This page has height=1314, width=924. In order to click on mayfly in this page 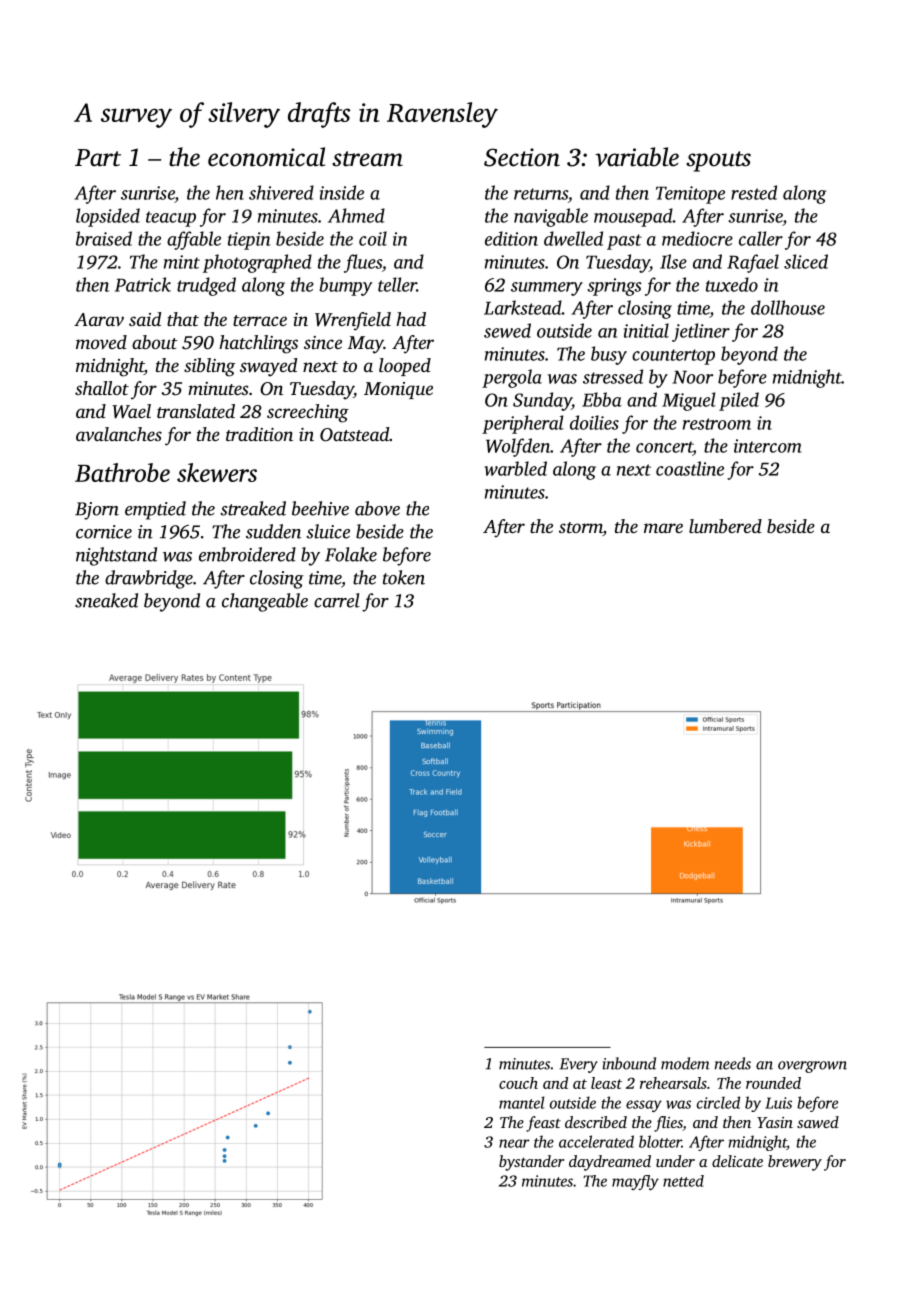, I will do `click(635, 1182)`.
